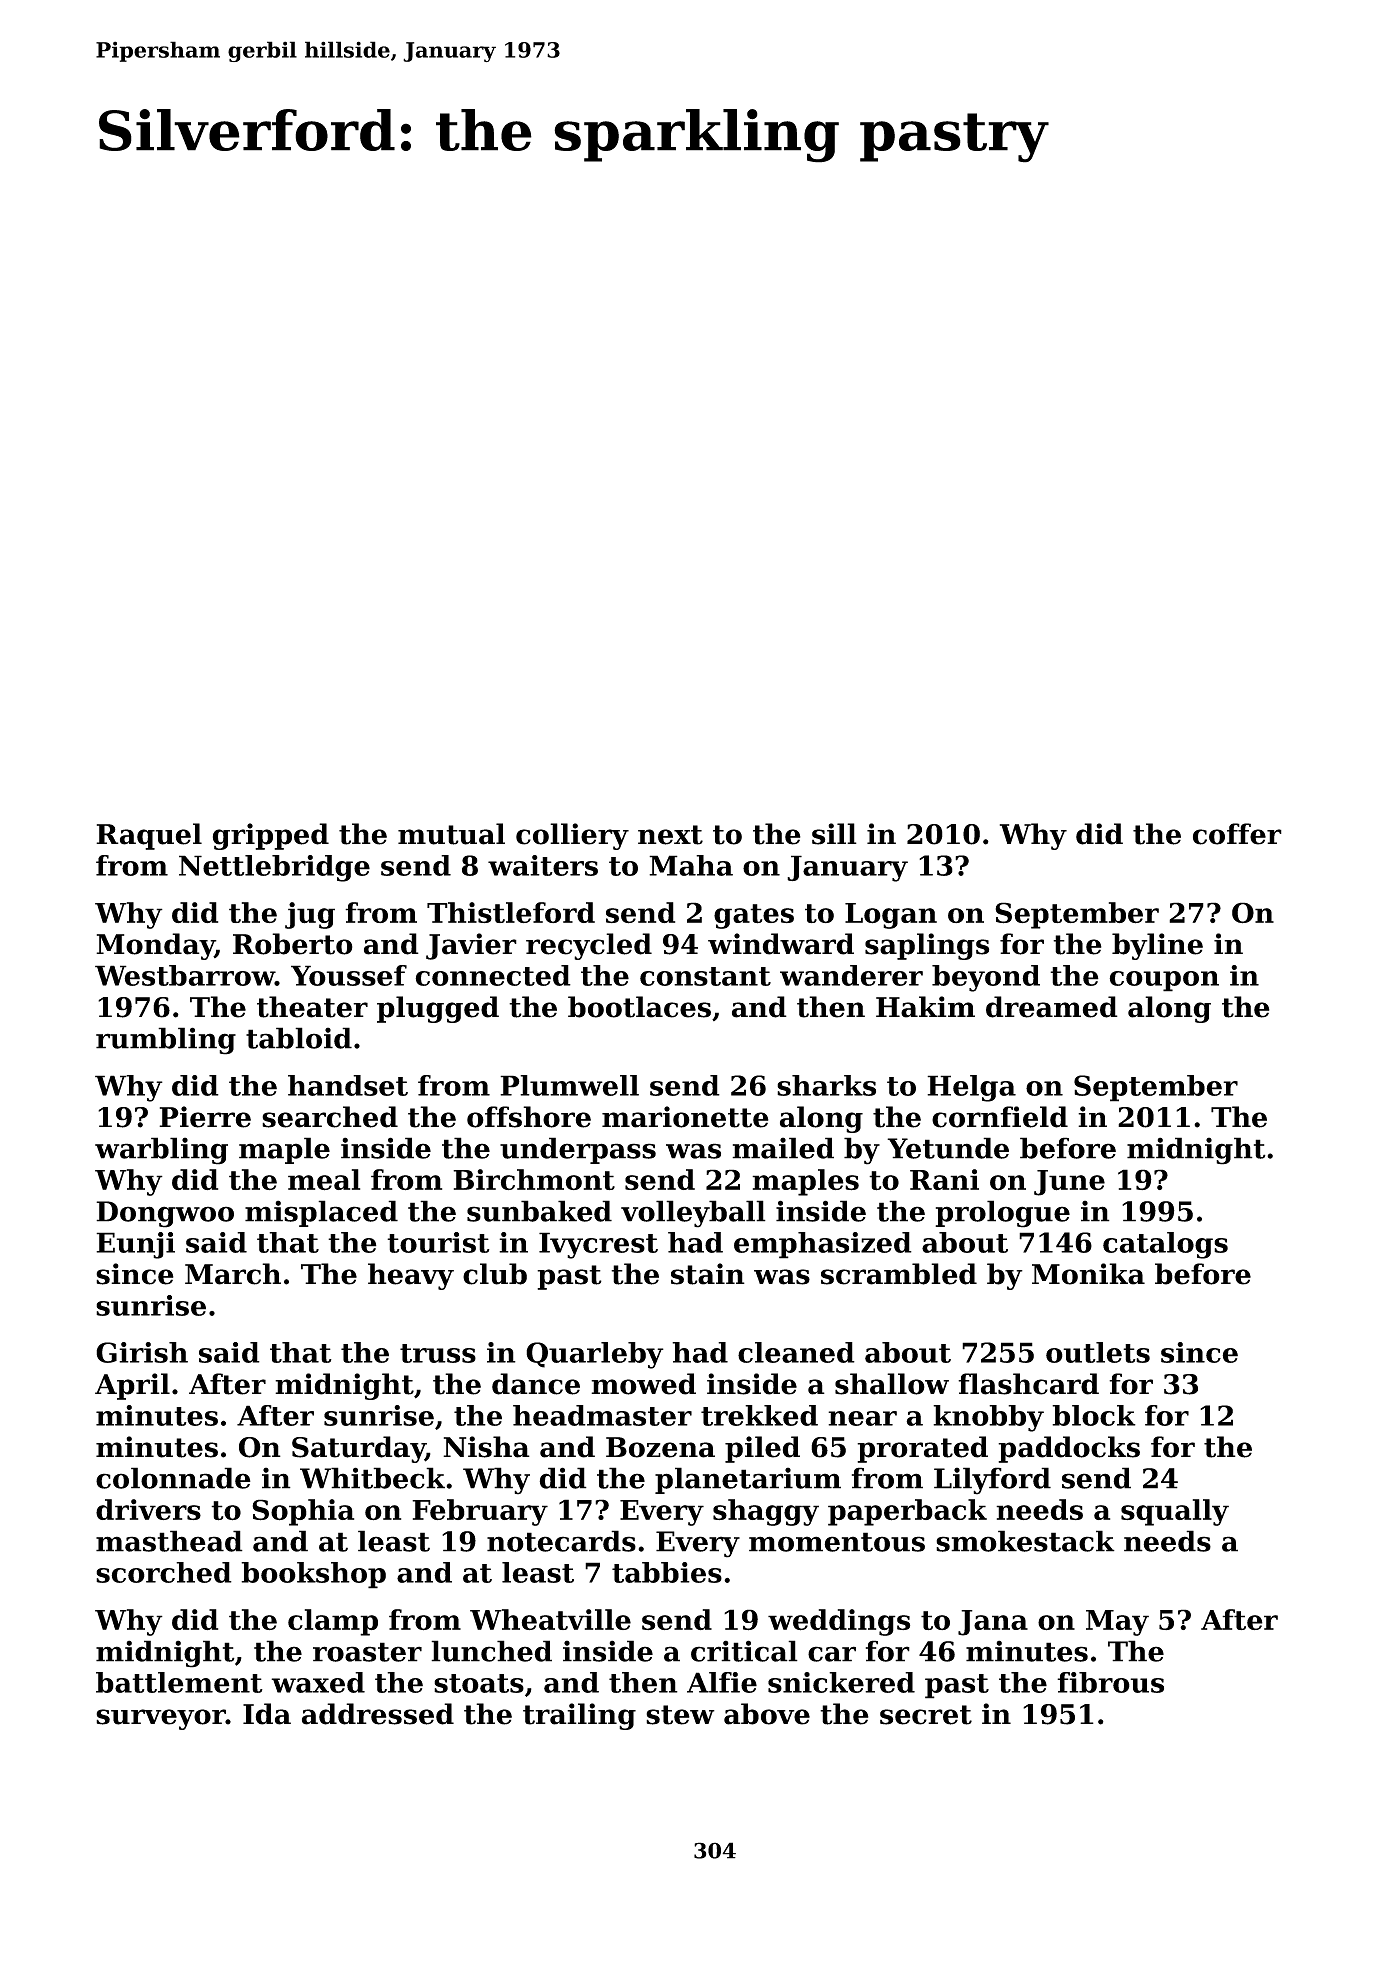  Describe the element at coordinates (796, 1352) in the screenshot. I see `cleaned` at that location.
